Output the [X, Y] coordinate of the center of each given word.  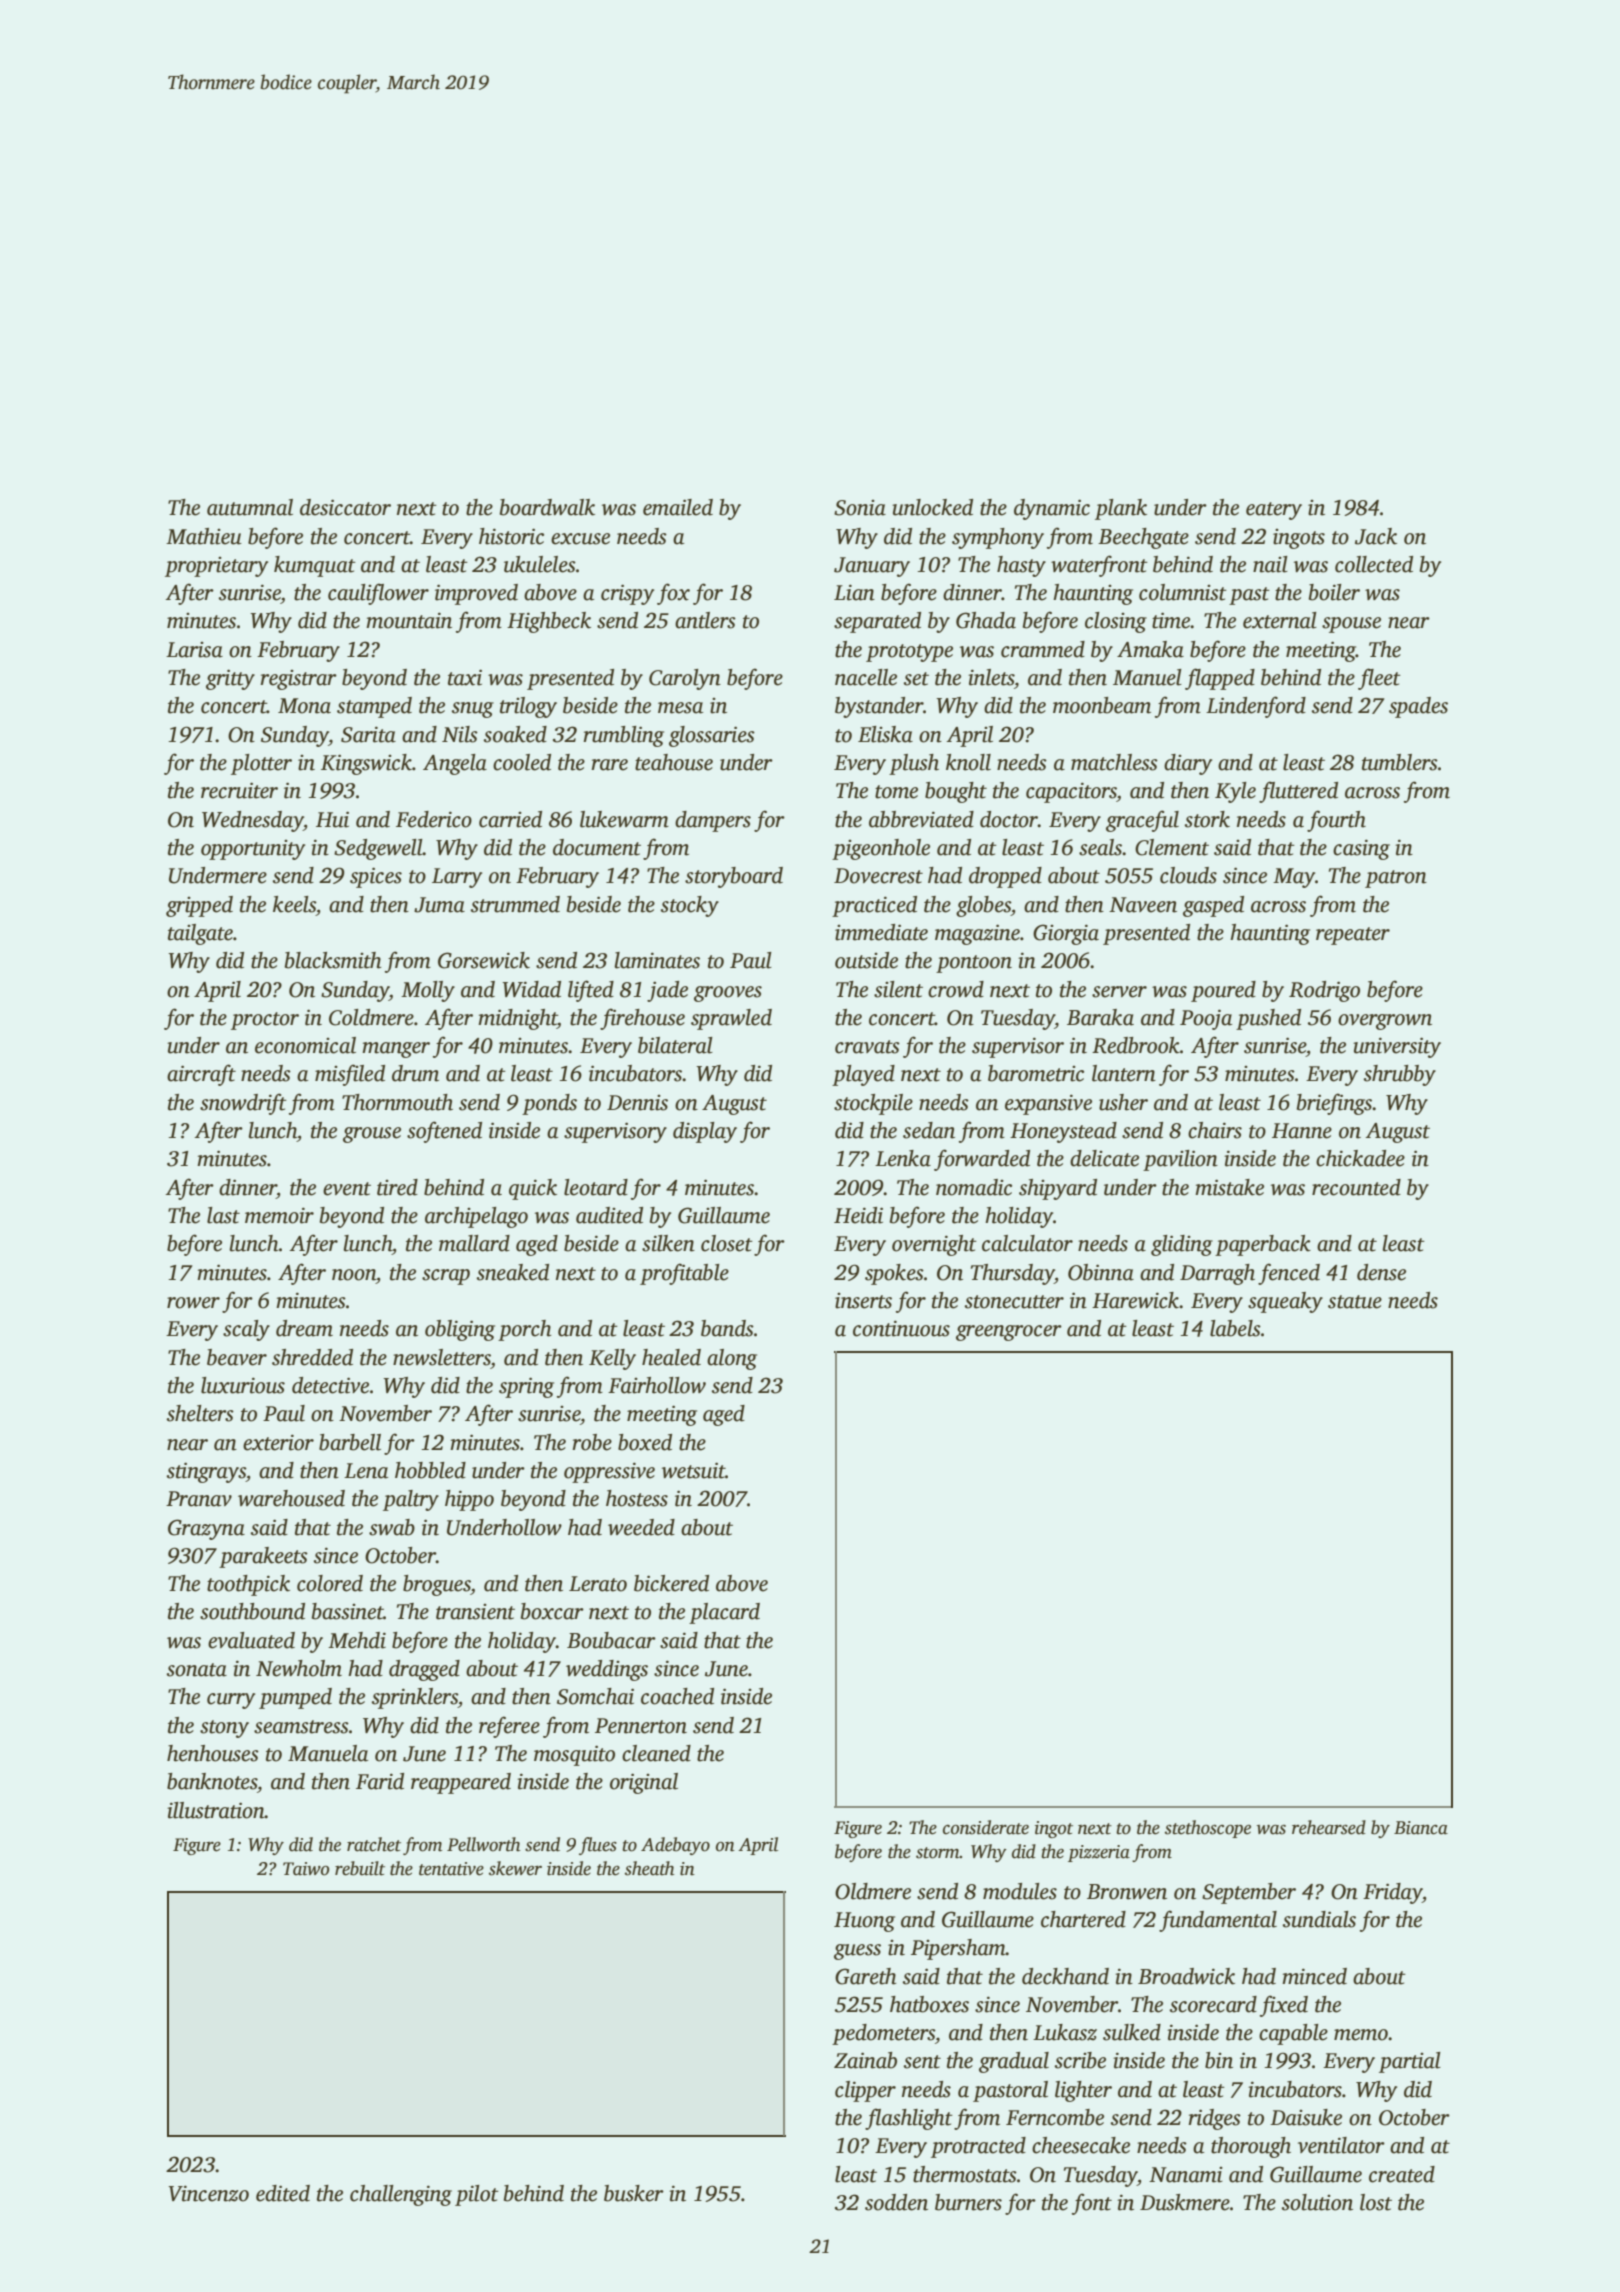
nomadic [974, 1187]
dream [304, 1328]
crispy [627, 594]
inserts [863, 1301]
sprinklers [415, 1698]
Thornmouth [397, 1102]
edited [283, 2193]
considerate [986, 1827]
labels [1235, 1328]
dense [1381, 1272]
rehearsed [1329, 1827]
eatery [1274, 511]
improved [476, 594]
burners [968, 2202]
